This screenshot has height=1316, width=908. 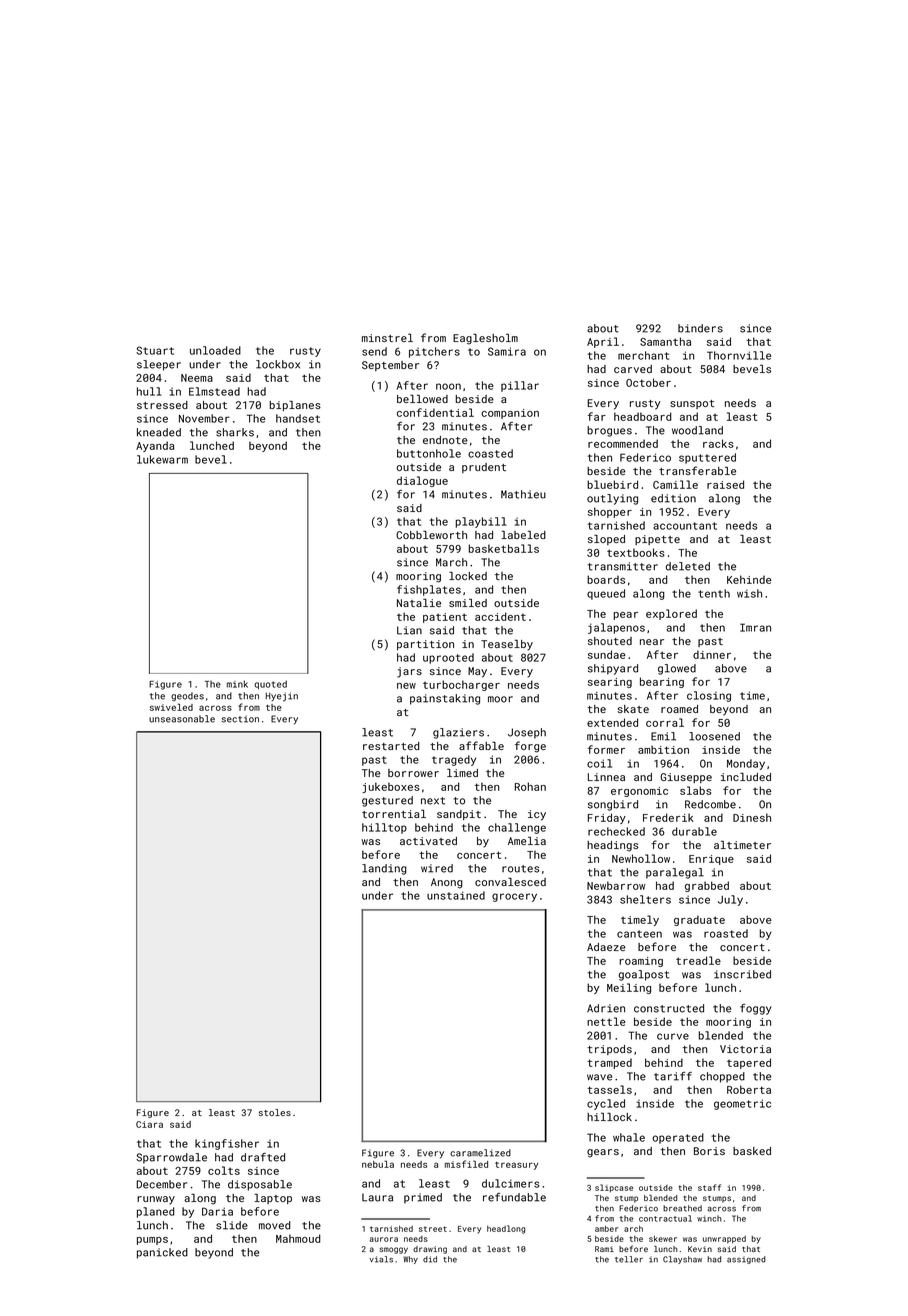 I want to click on Lian, so click(x=409, y=630).
